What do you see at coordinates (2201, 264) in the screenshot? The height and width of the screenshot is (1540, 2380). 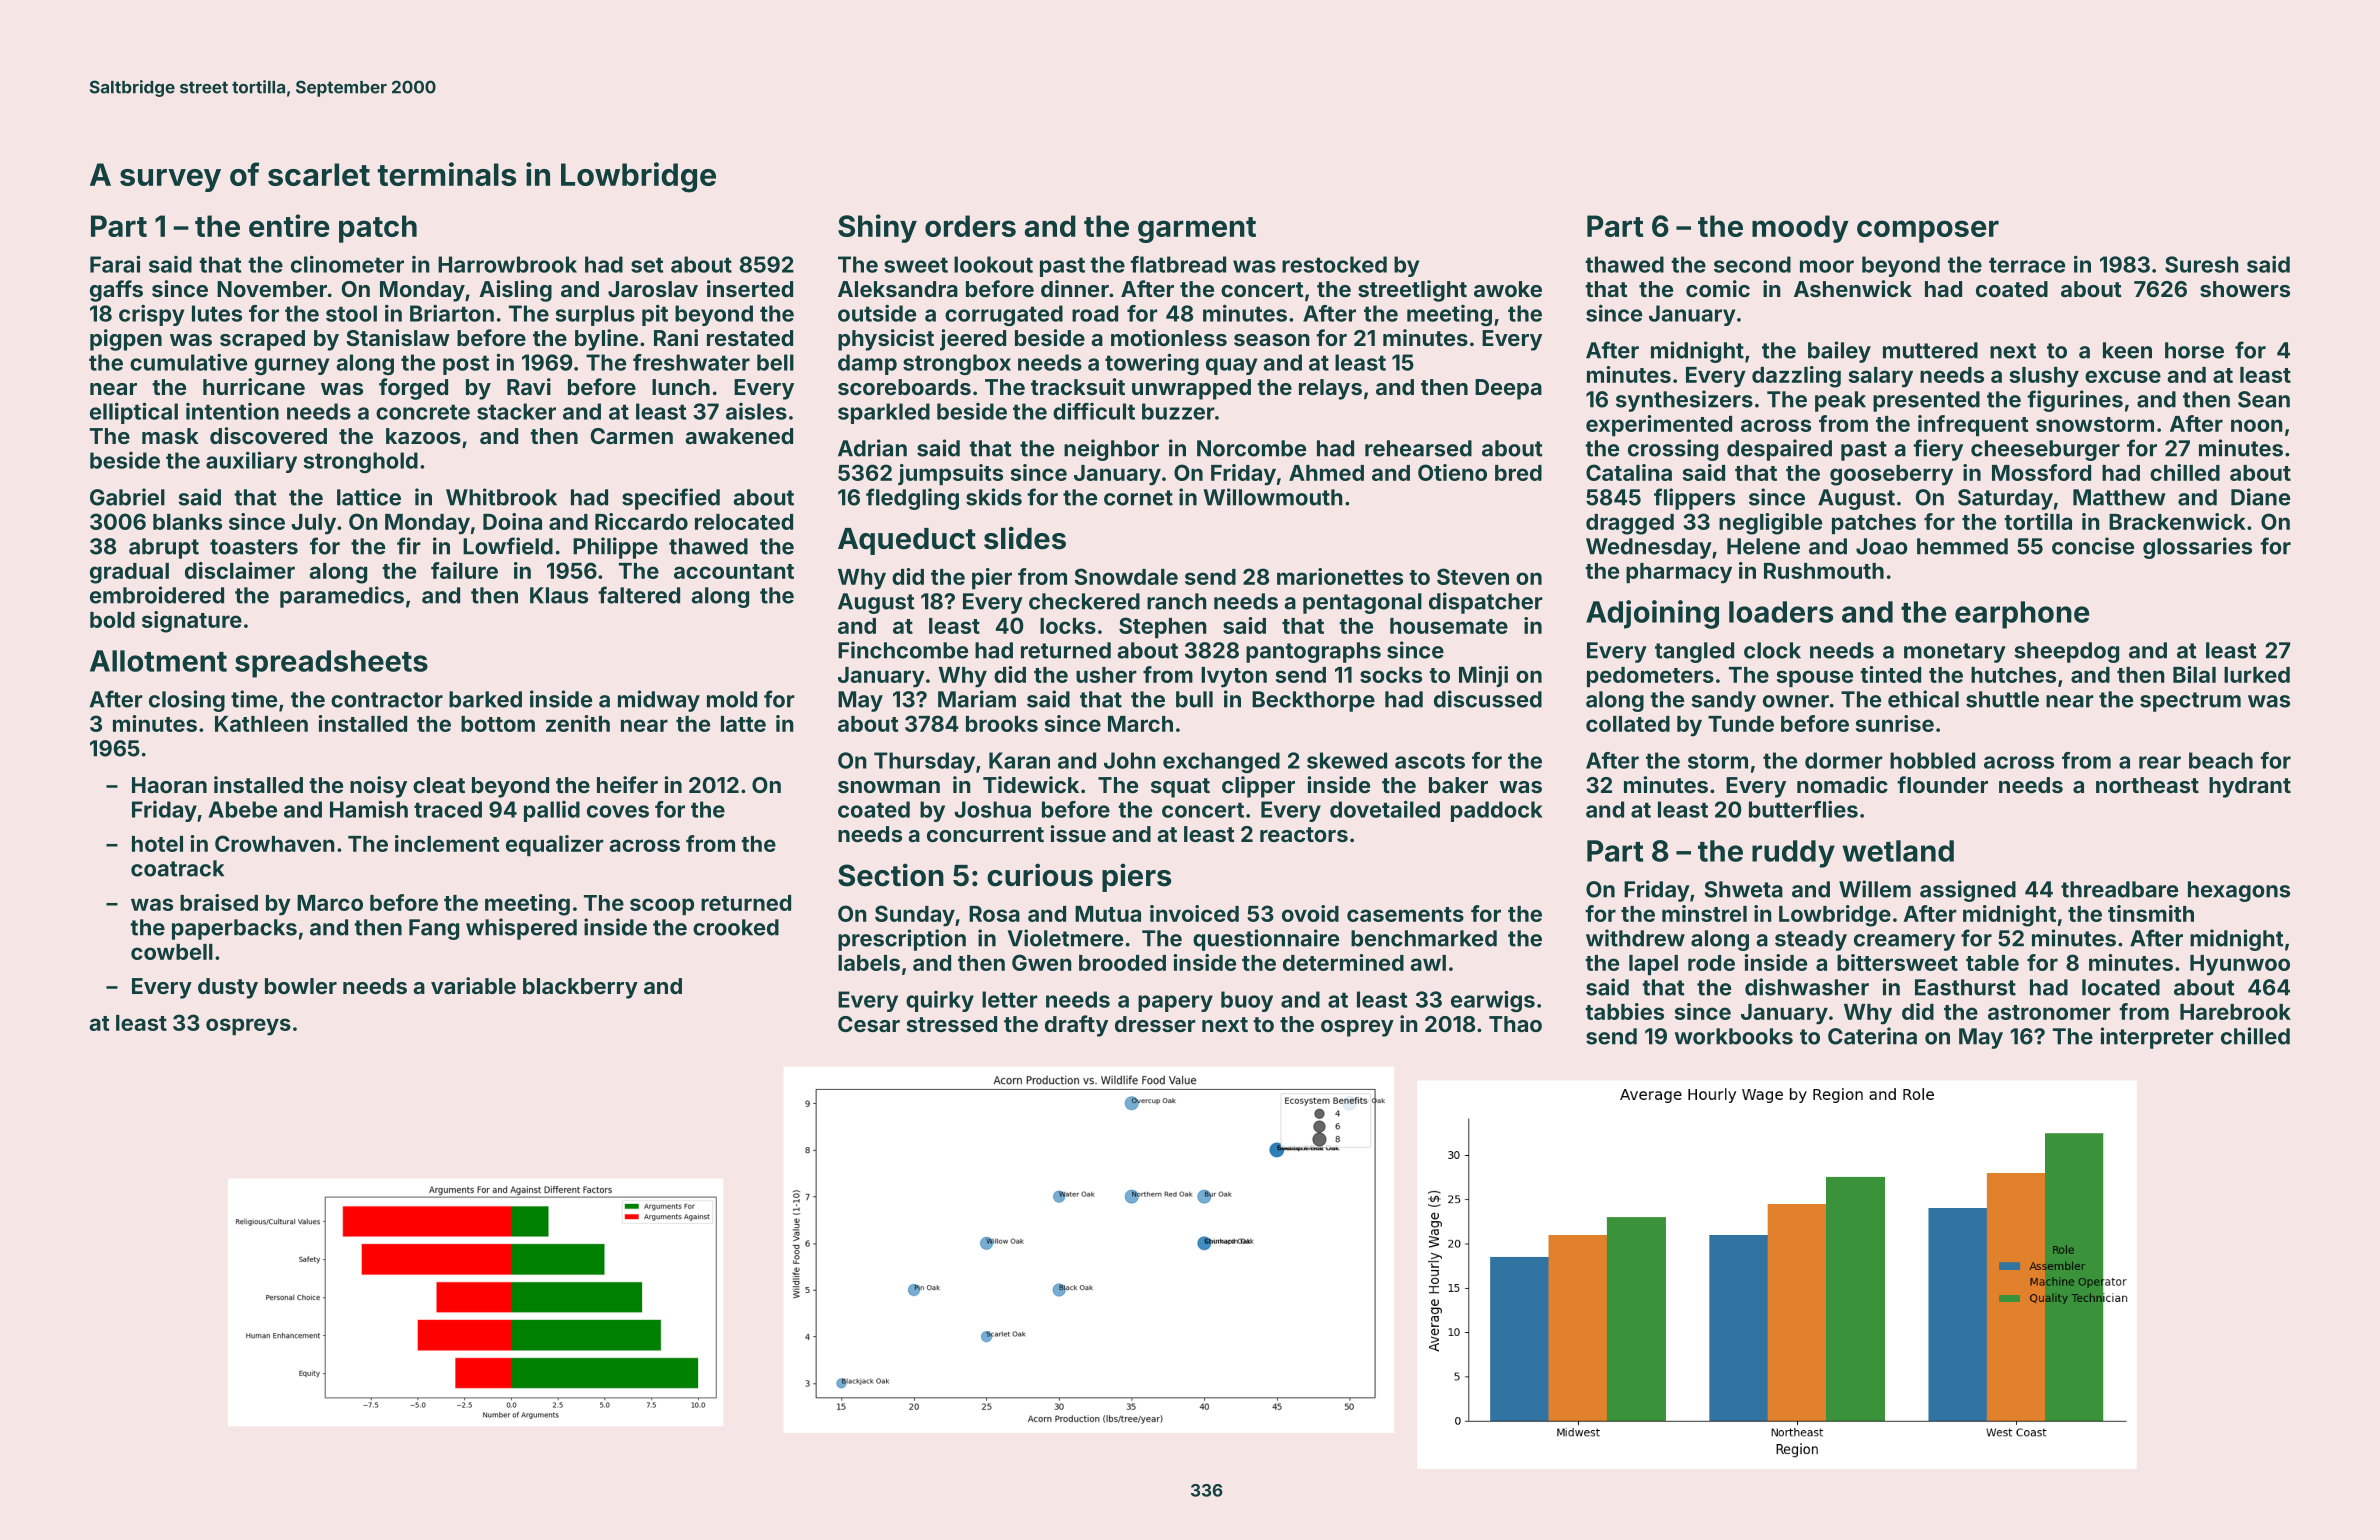 I see `Suresh` at bounding box center [2201, 264].
